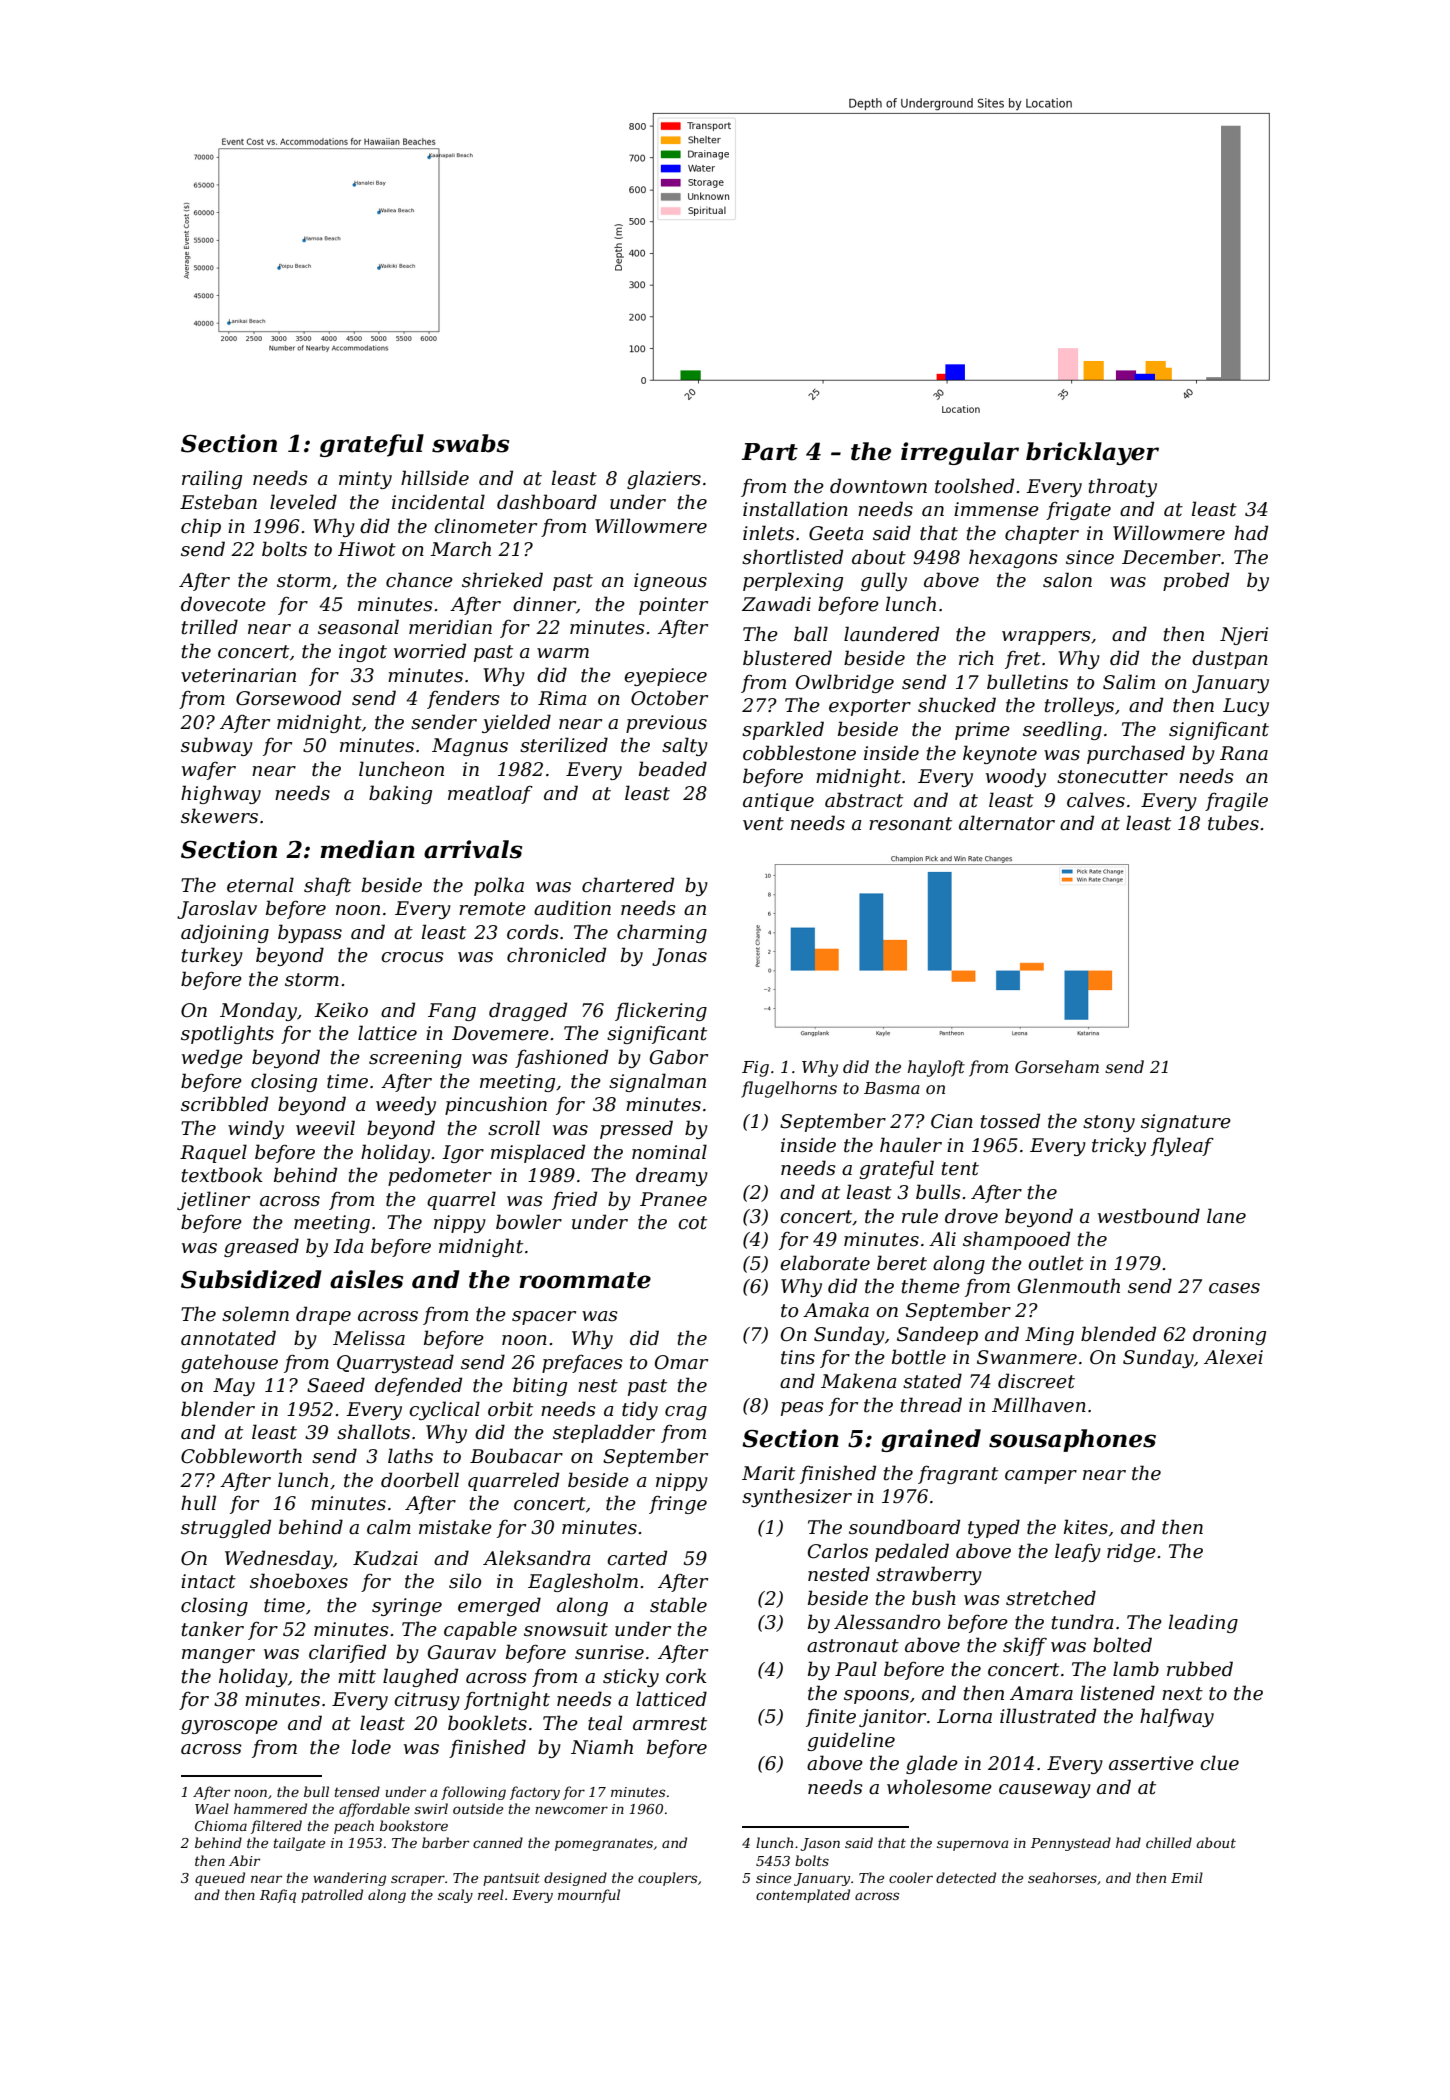  Describe the element at coordinates (974, 486) in the page. I see `toolshed` at that location.
